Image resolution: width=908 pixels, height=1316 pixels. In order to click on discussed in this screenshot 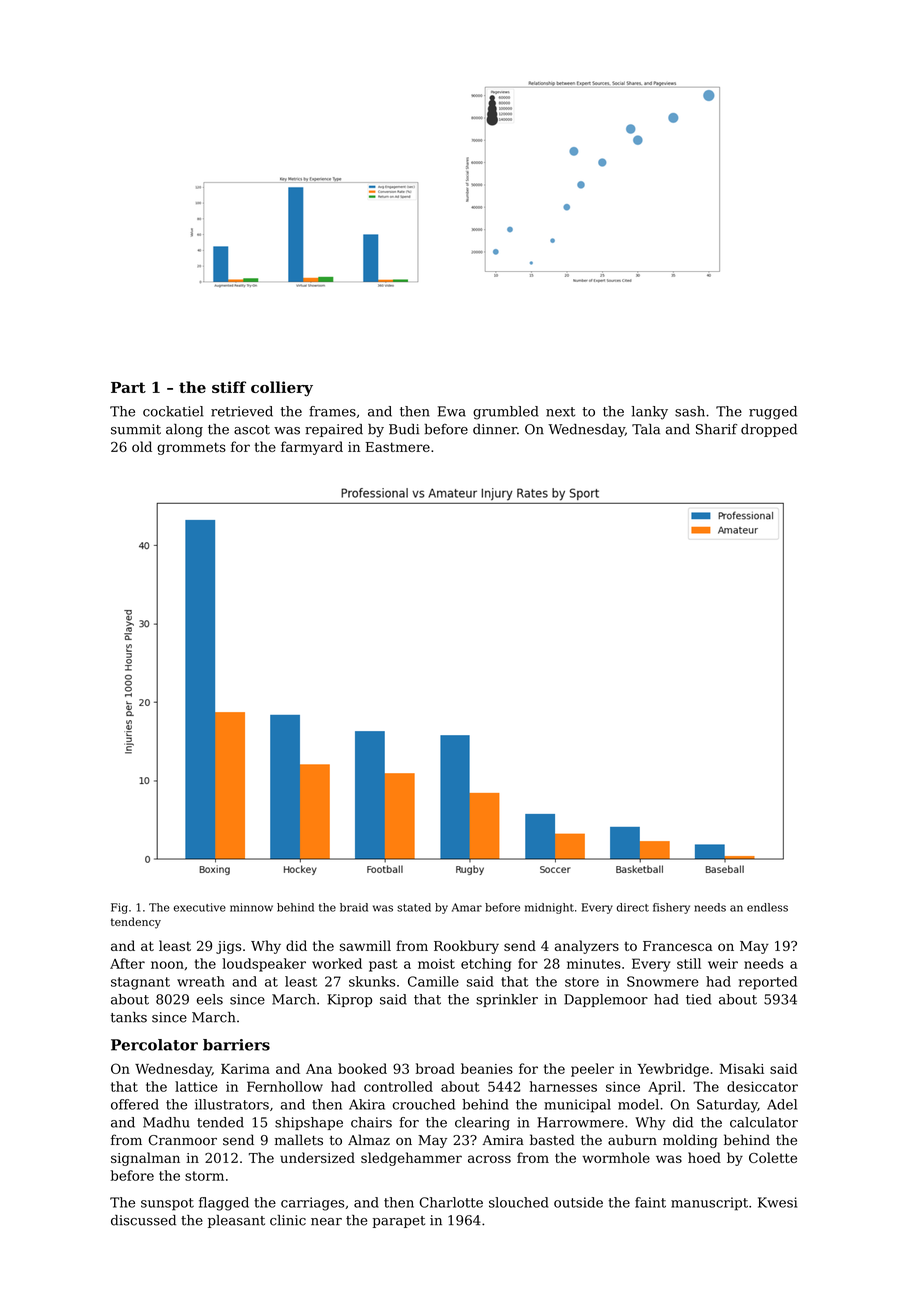, I will do `click(143, 1220)`.
